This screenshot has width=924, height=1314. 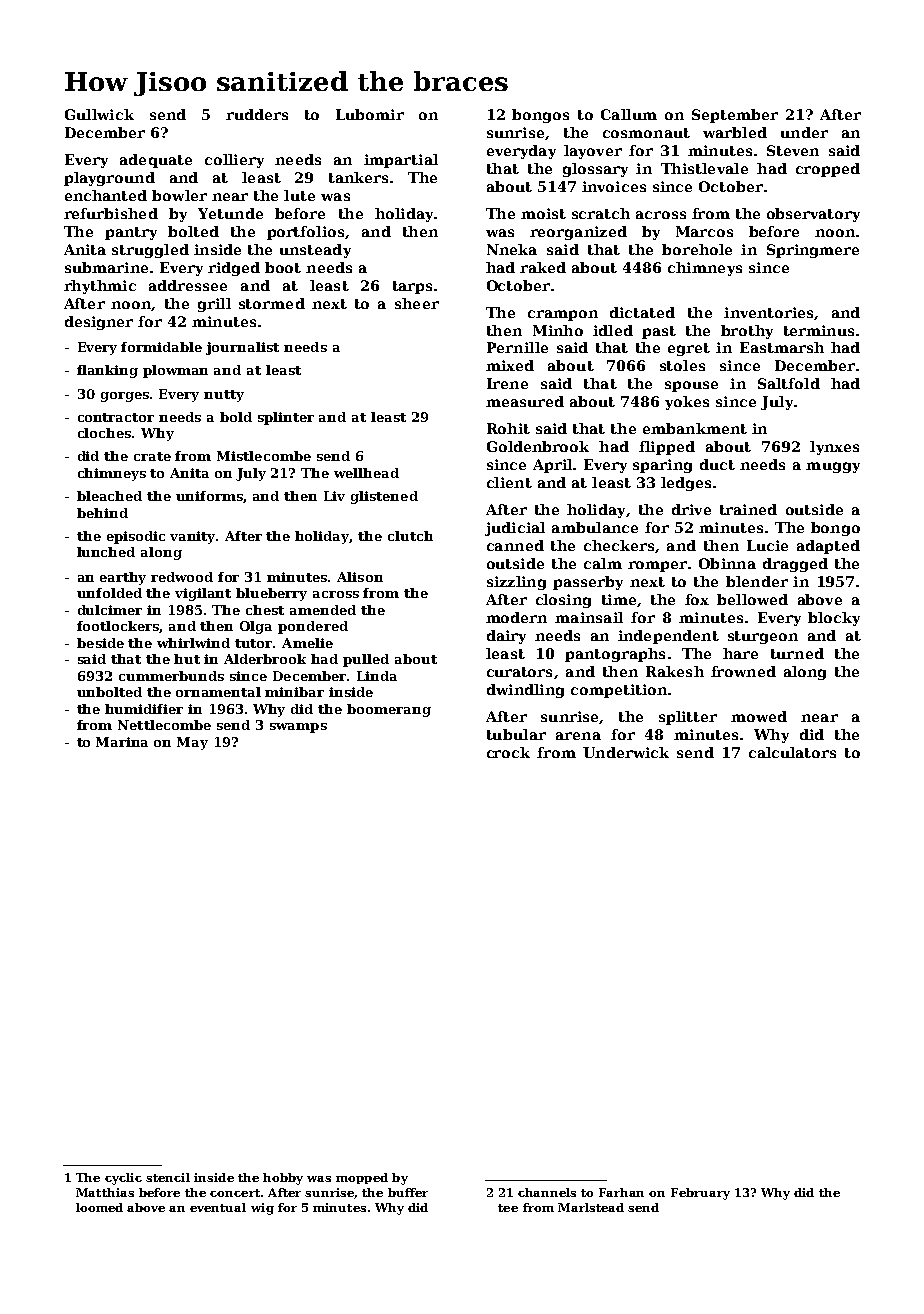 I want to click on cummerbunds, so click(x=171, y=676).
